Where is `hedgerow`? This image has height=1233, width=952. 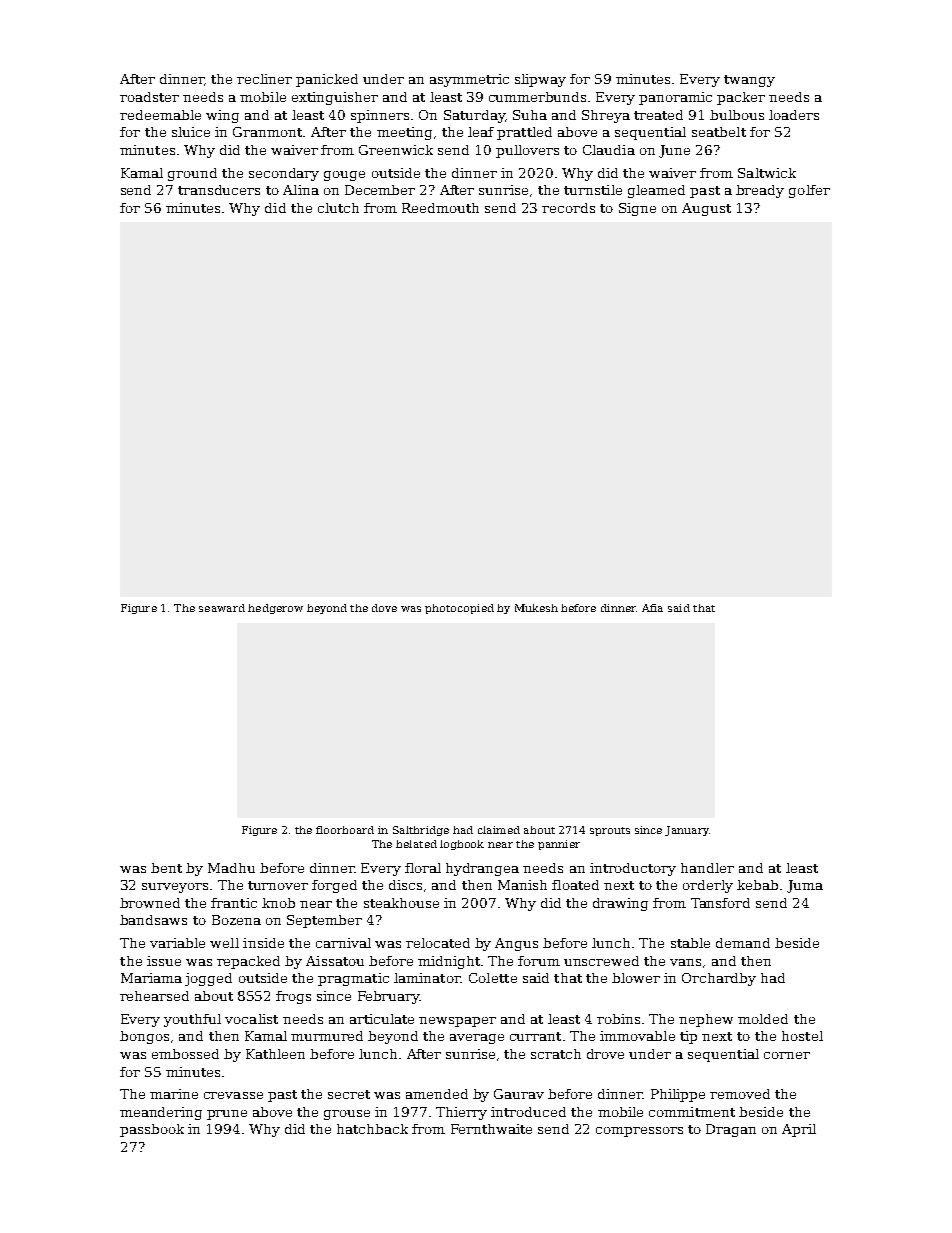
hedgerow is located at coordinates (275, 609).
